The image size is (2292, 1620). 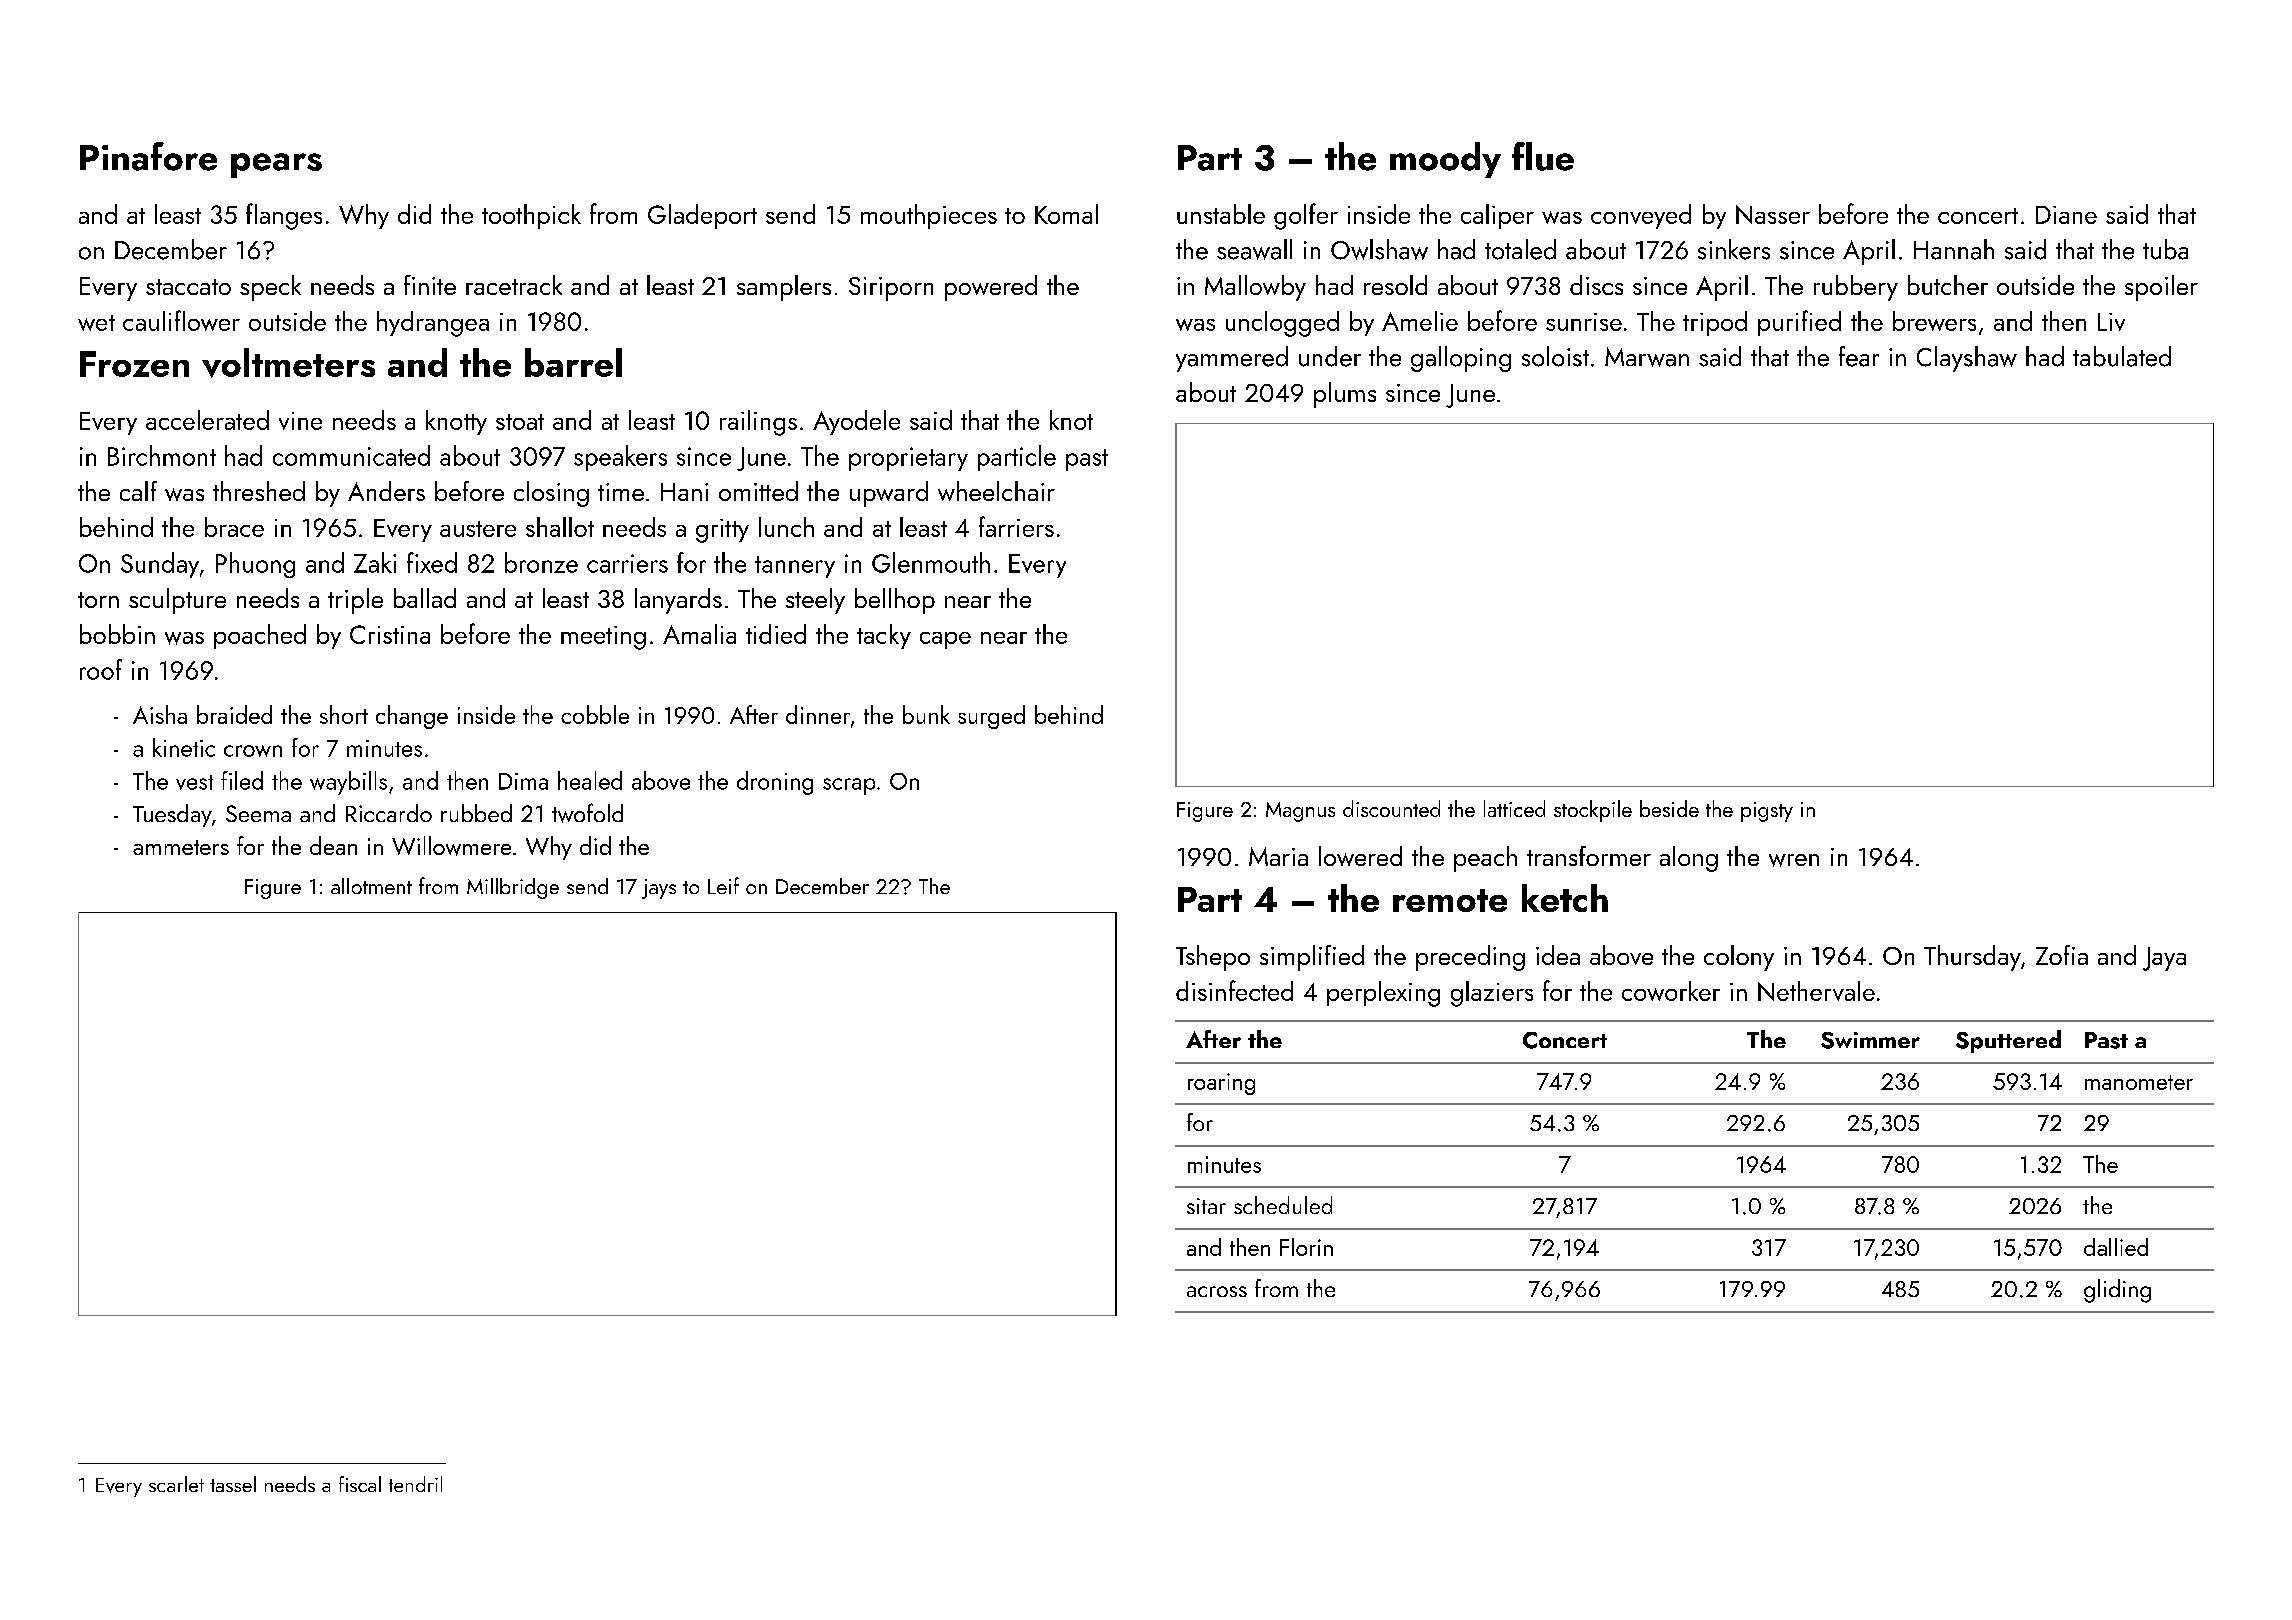 What do you see at coordinates (1543, 156) in the screenshot?
I see `flue` at bounding box center [1543, 156].
